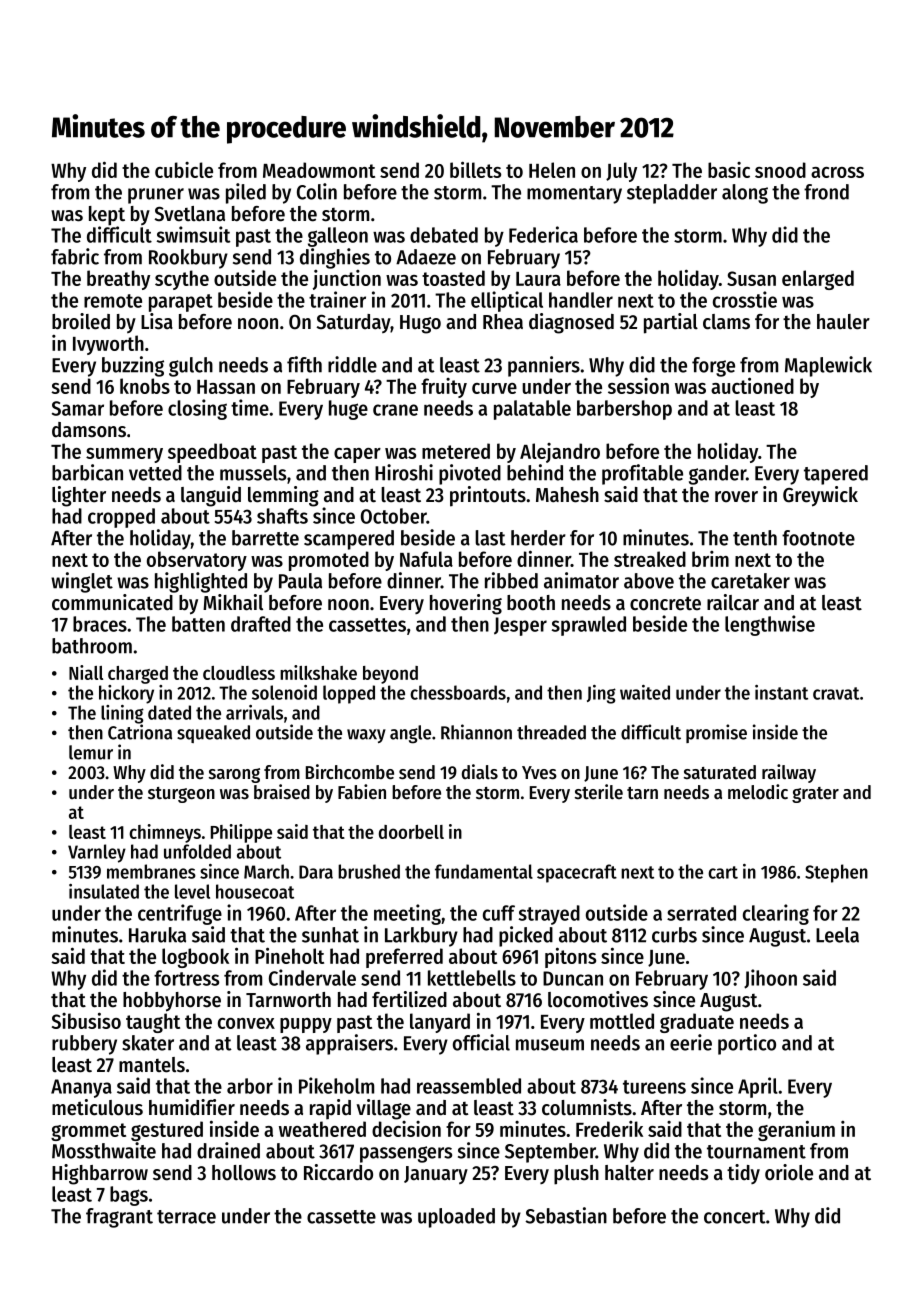 The width and height of the page is (924, 1308). What do you see at coordinates (621, 172) in the page?
I see `July` at bounding box center [621, 172].
